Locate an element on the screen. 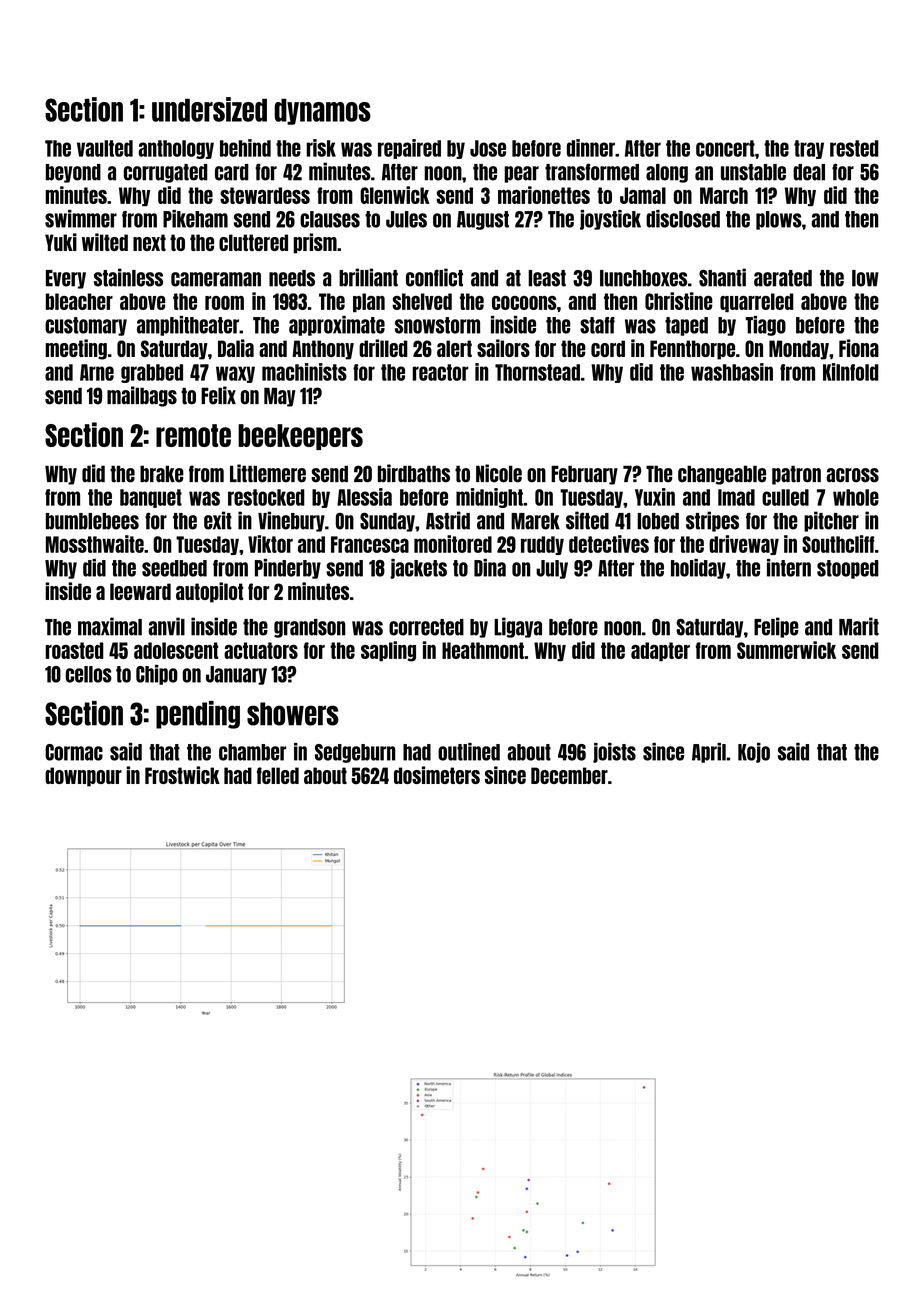  concert is located at coordinates (725, 148).
